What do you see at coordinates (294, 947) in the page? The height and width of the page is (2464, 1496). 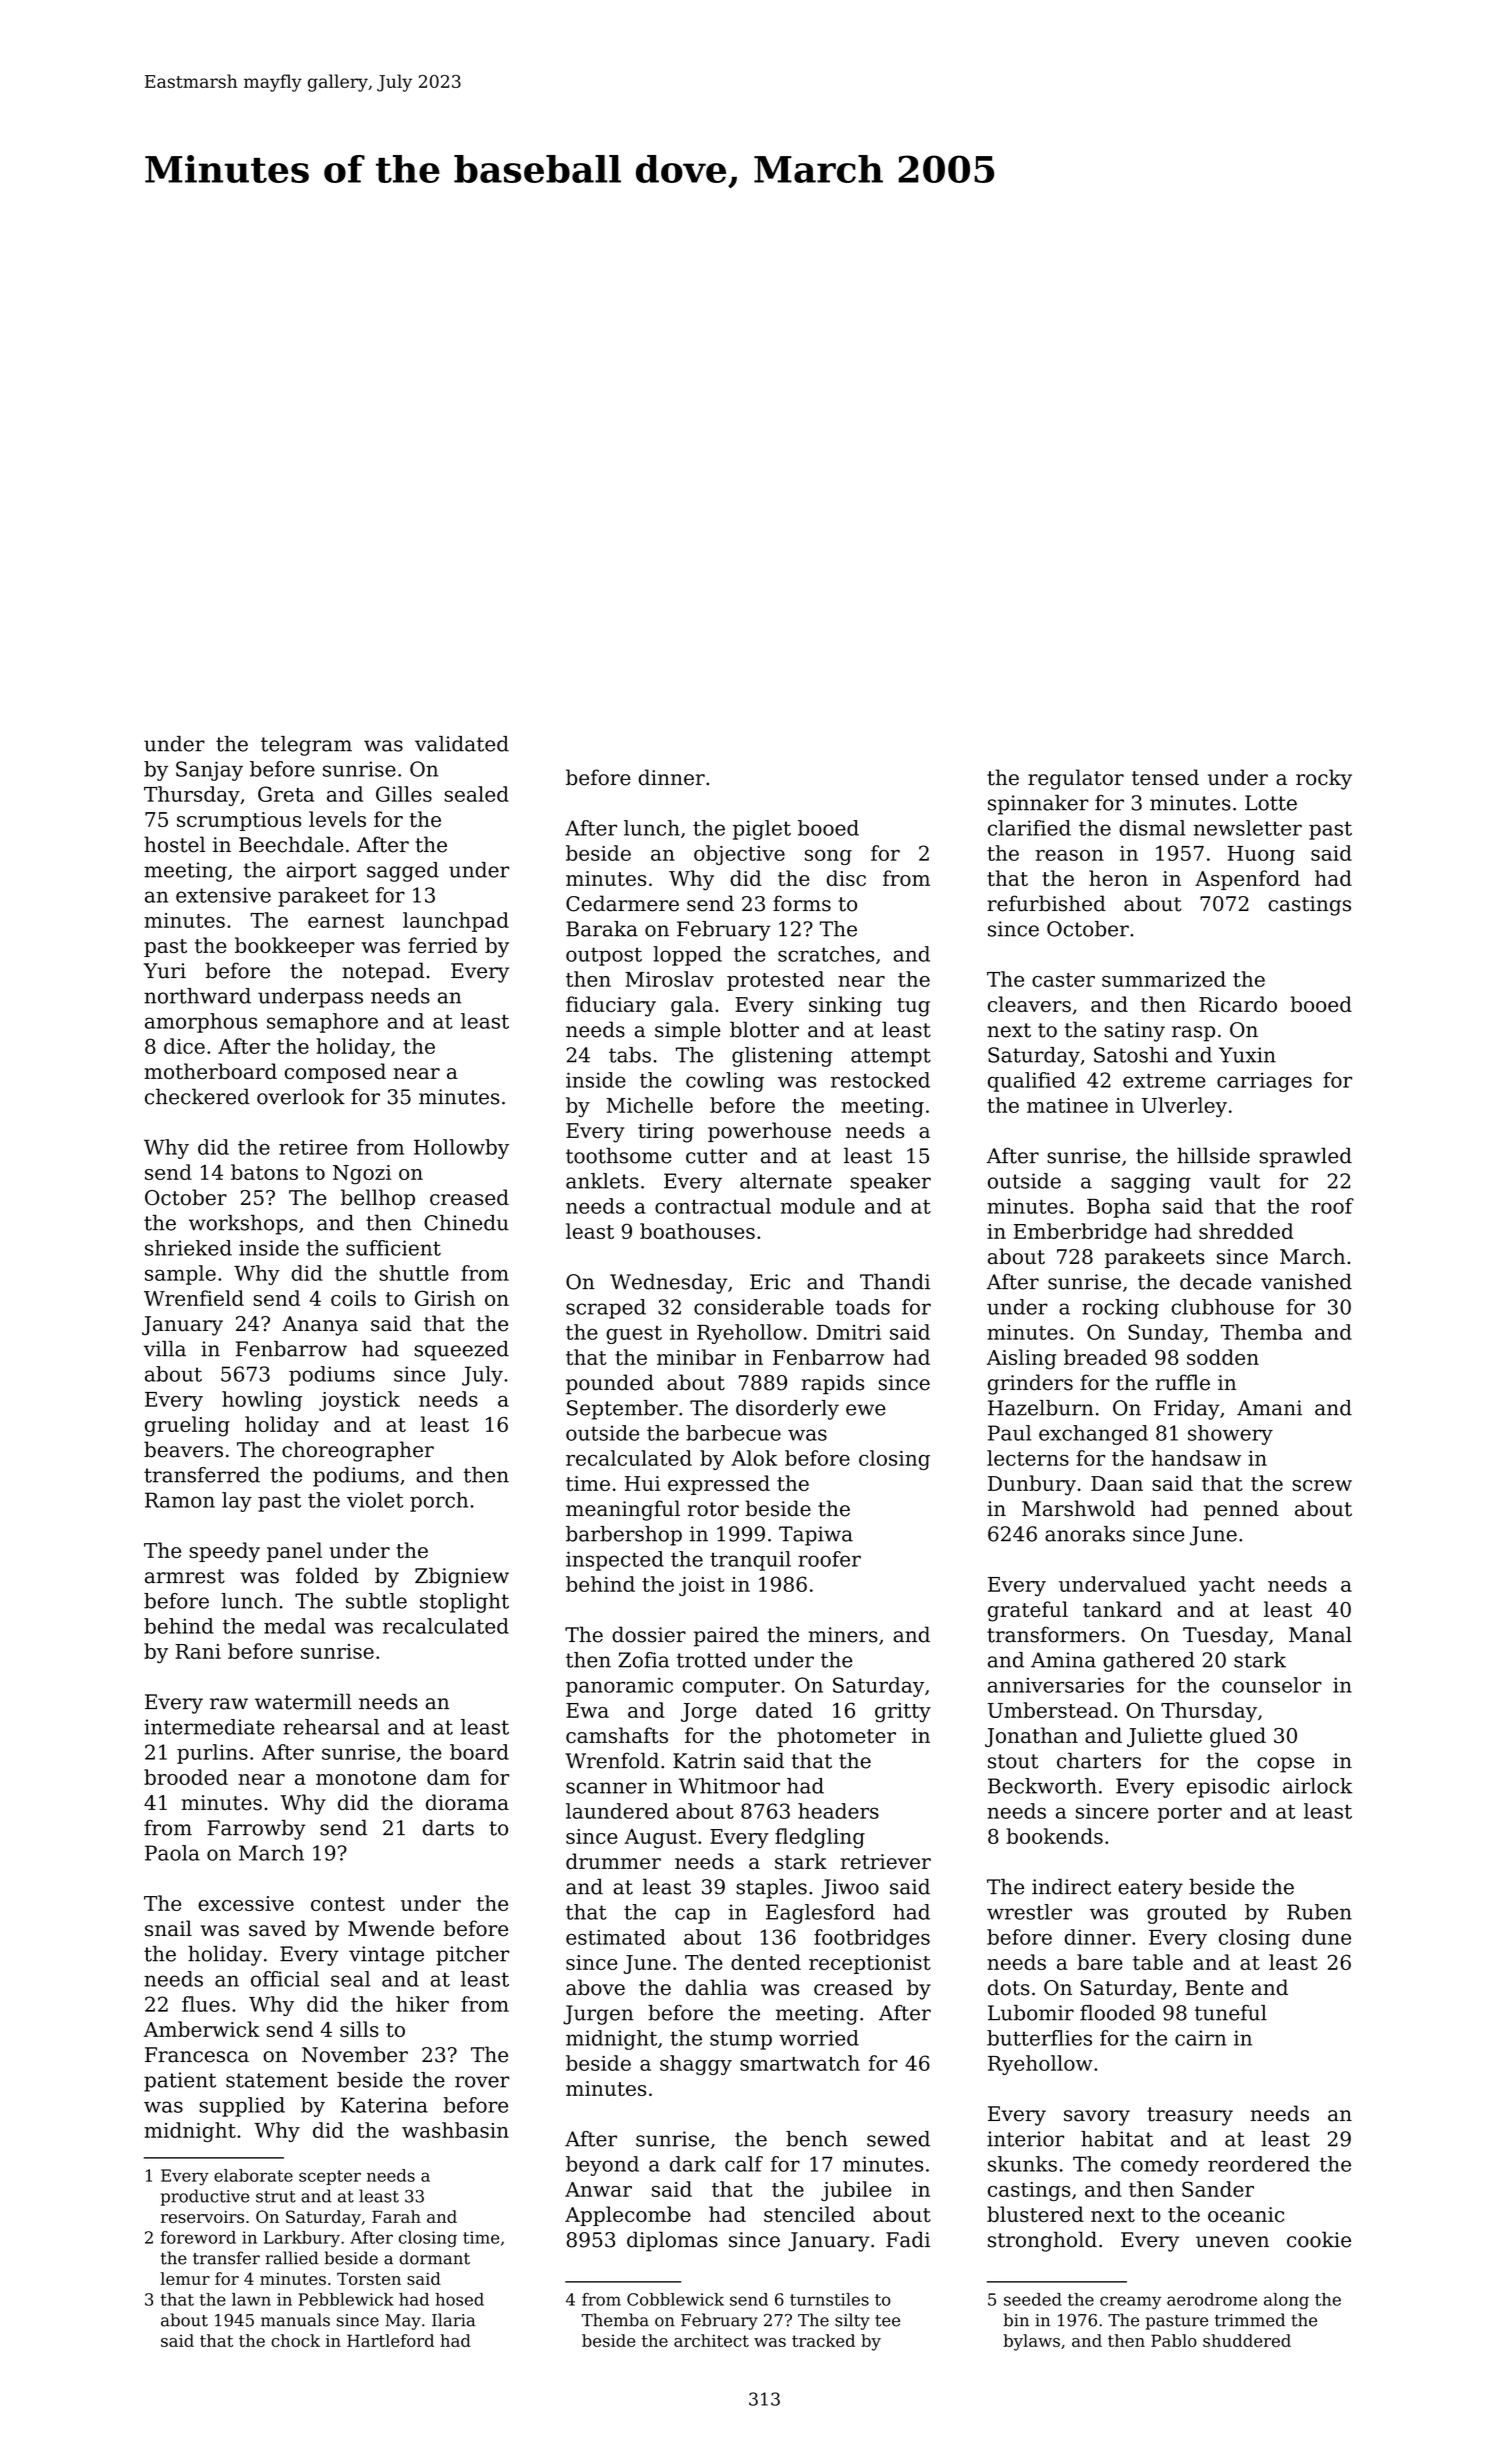 I see `bookkeeper` at bounding box center [294, 947].
